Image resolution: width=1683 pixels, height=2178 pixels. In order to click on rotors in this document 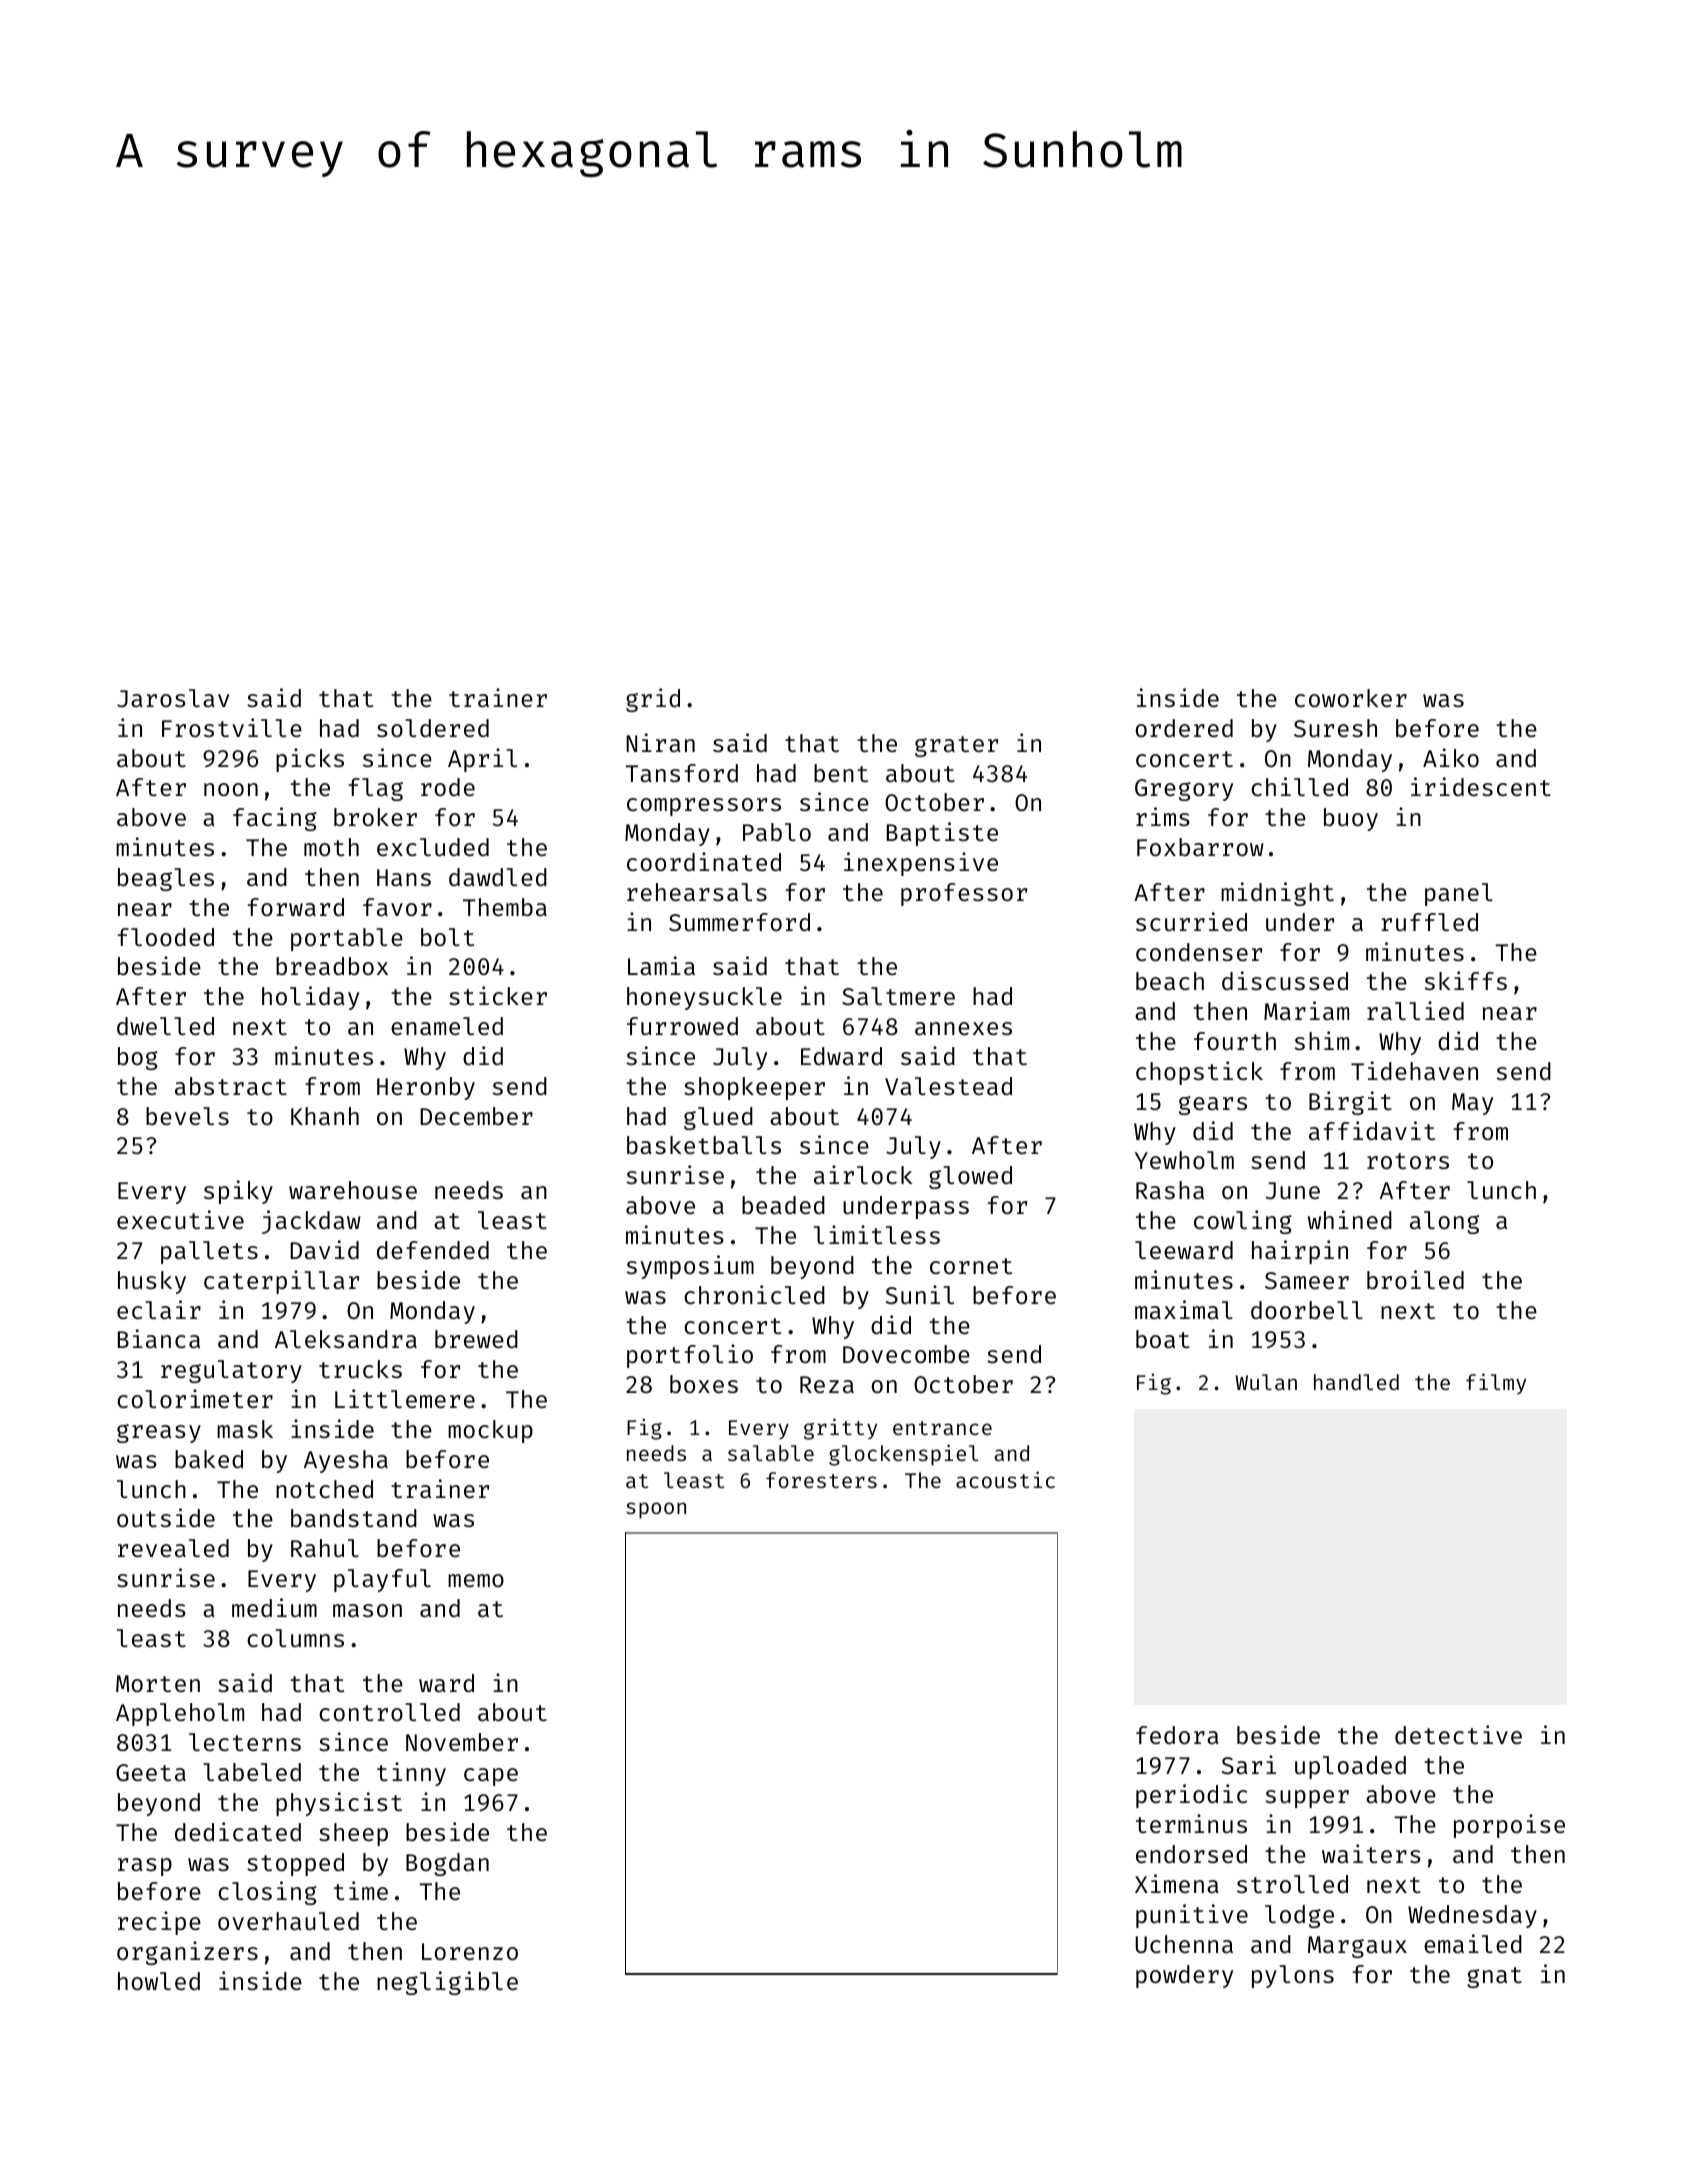, I will do `click(1408, 1161)`.
